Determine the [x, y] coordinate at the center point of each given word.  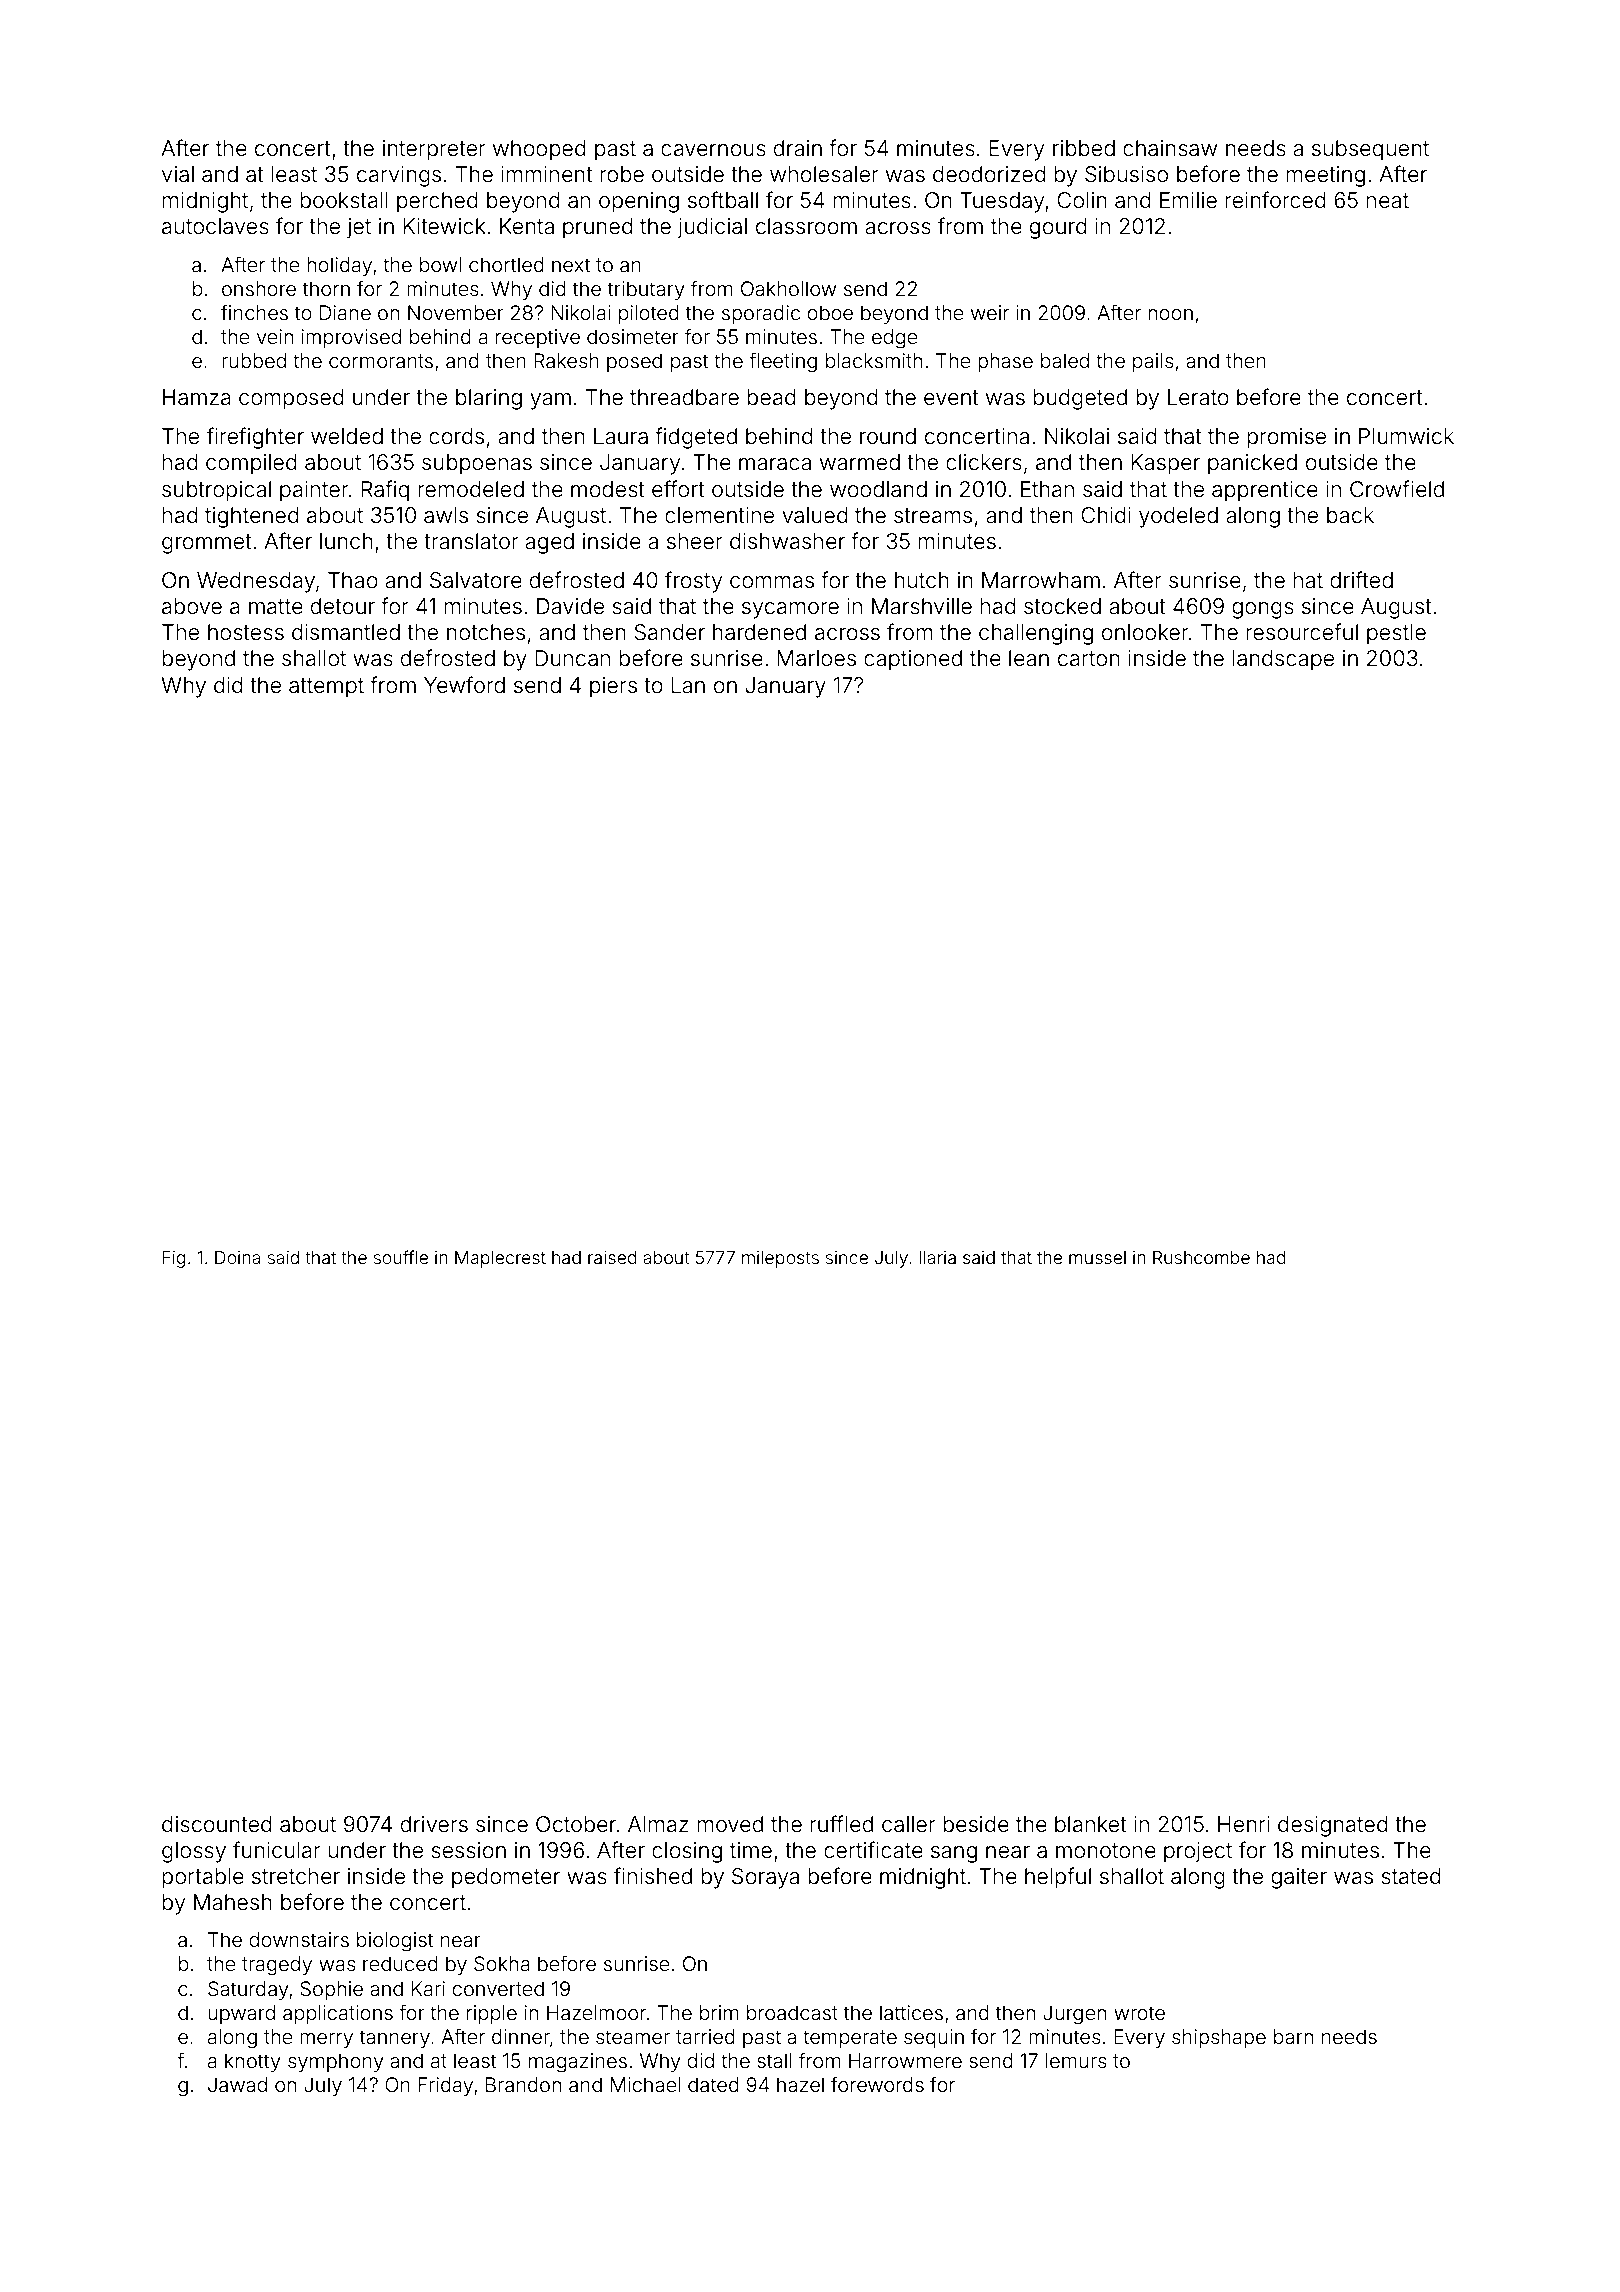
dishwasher [787, 541]
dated [713, 2084]
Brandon [523, 2084]
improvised [351, 338]
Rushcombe [1201, 1257]
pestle [1396, 634]
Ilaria [937, 1257]
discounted [217, 1824]
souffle [401, 1257]
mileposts [780, 1259]
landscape [1283, 660]
